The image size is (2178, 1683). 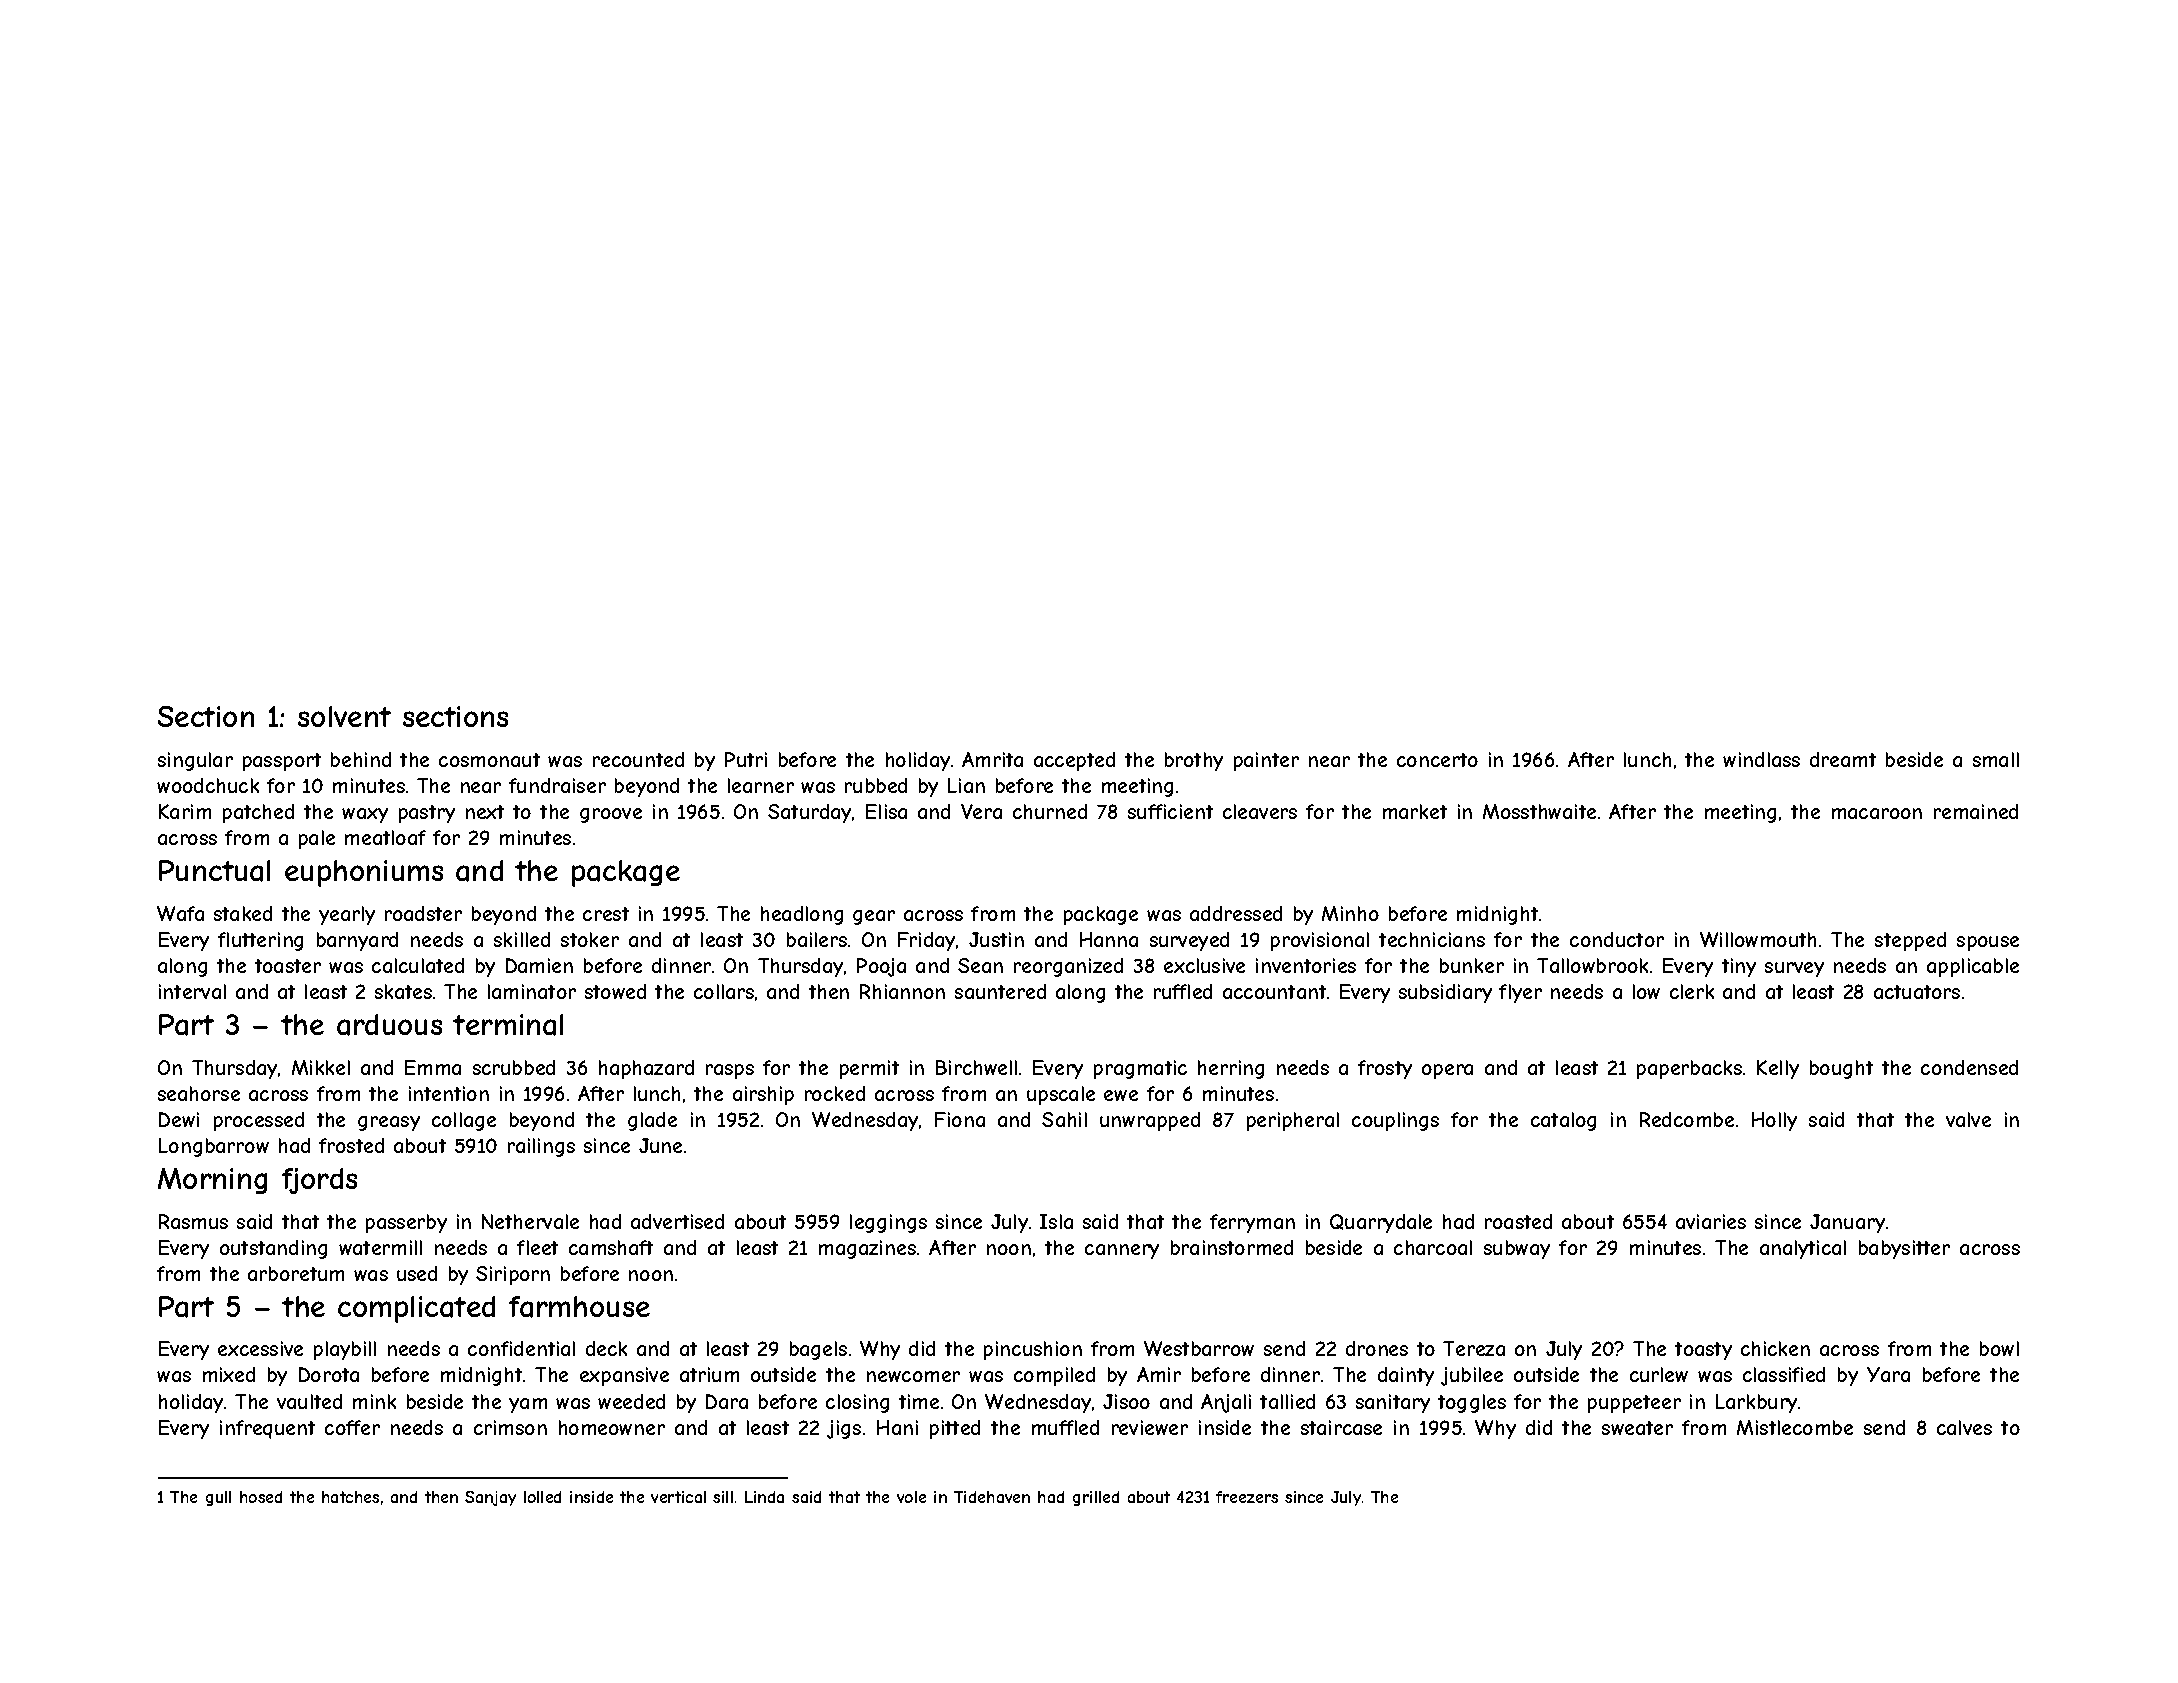 What do you see at coordinates (389, 1025) in the page?
I see `arduous` at bounding box center [389, 1025].
